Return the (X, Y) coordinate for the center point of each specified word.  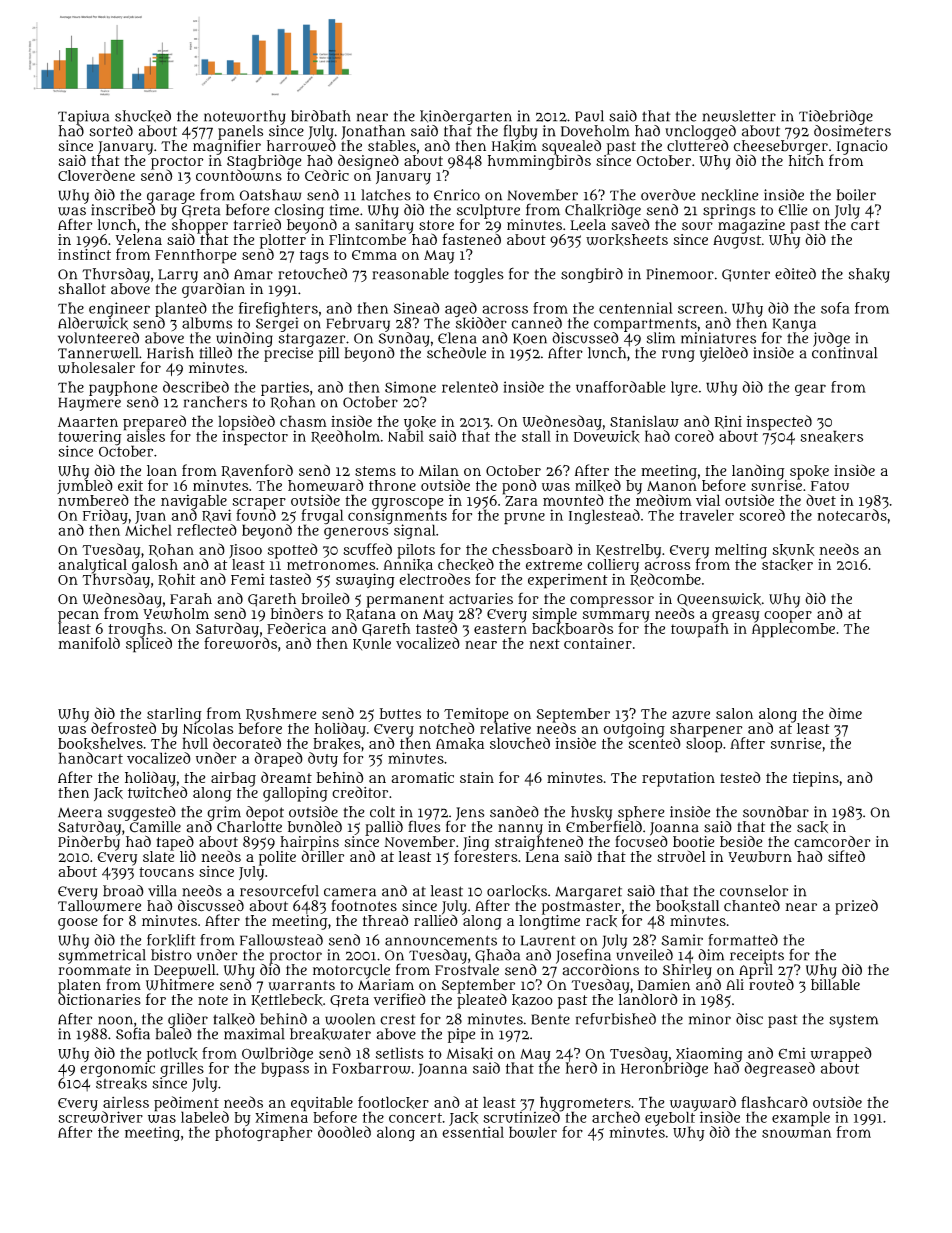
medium (664, 500)
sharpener (706, 730)
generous (356, 533)
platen (79, 986)
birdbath (321, 116)
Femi (247, 579)
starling (174, 715)
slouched (520, 743)
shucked (143, 116)
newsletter (739, 116)
